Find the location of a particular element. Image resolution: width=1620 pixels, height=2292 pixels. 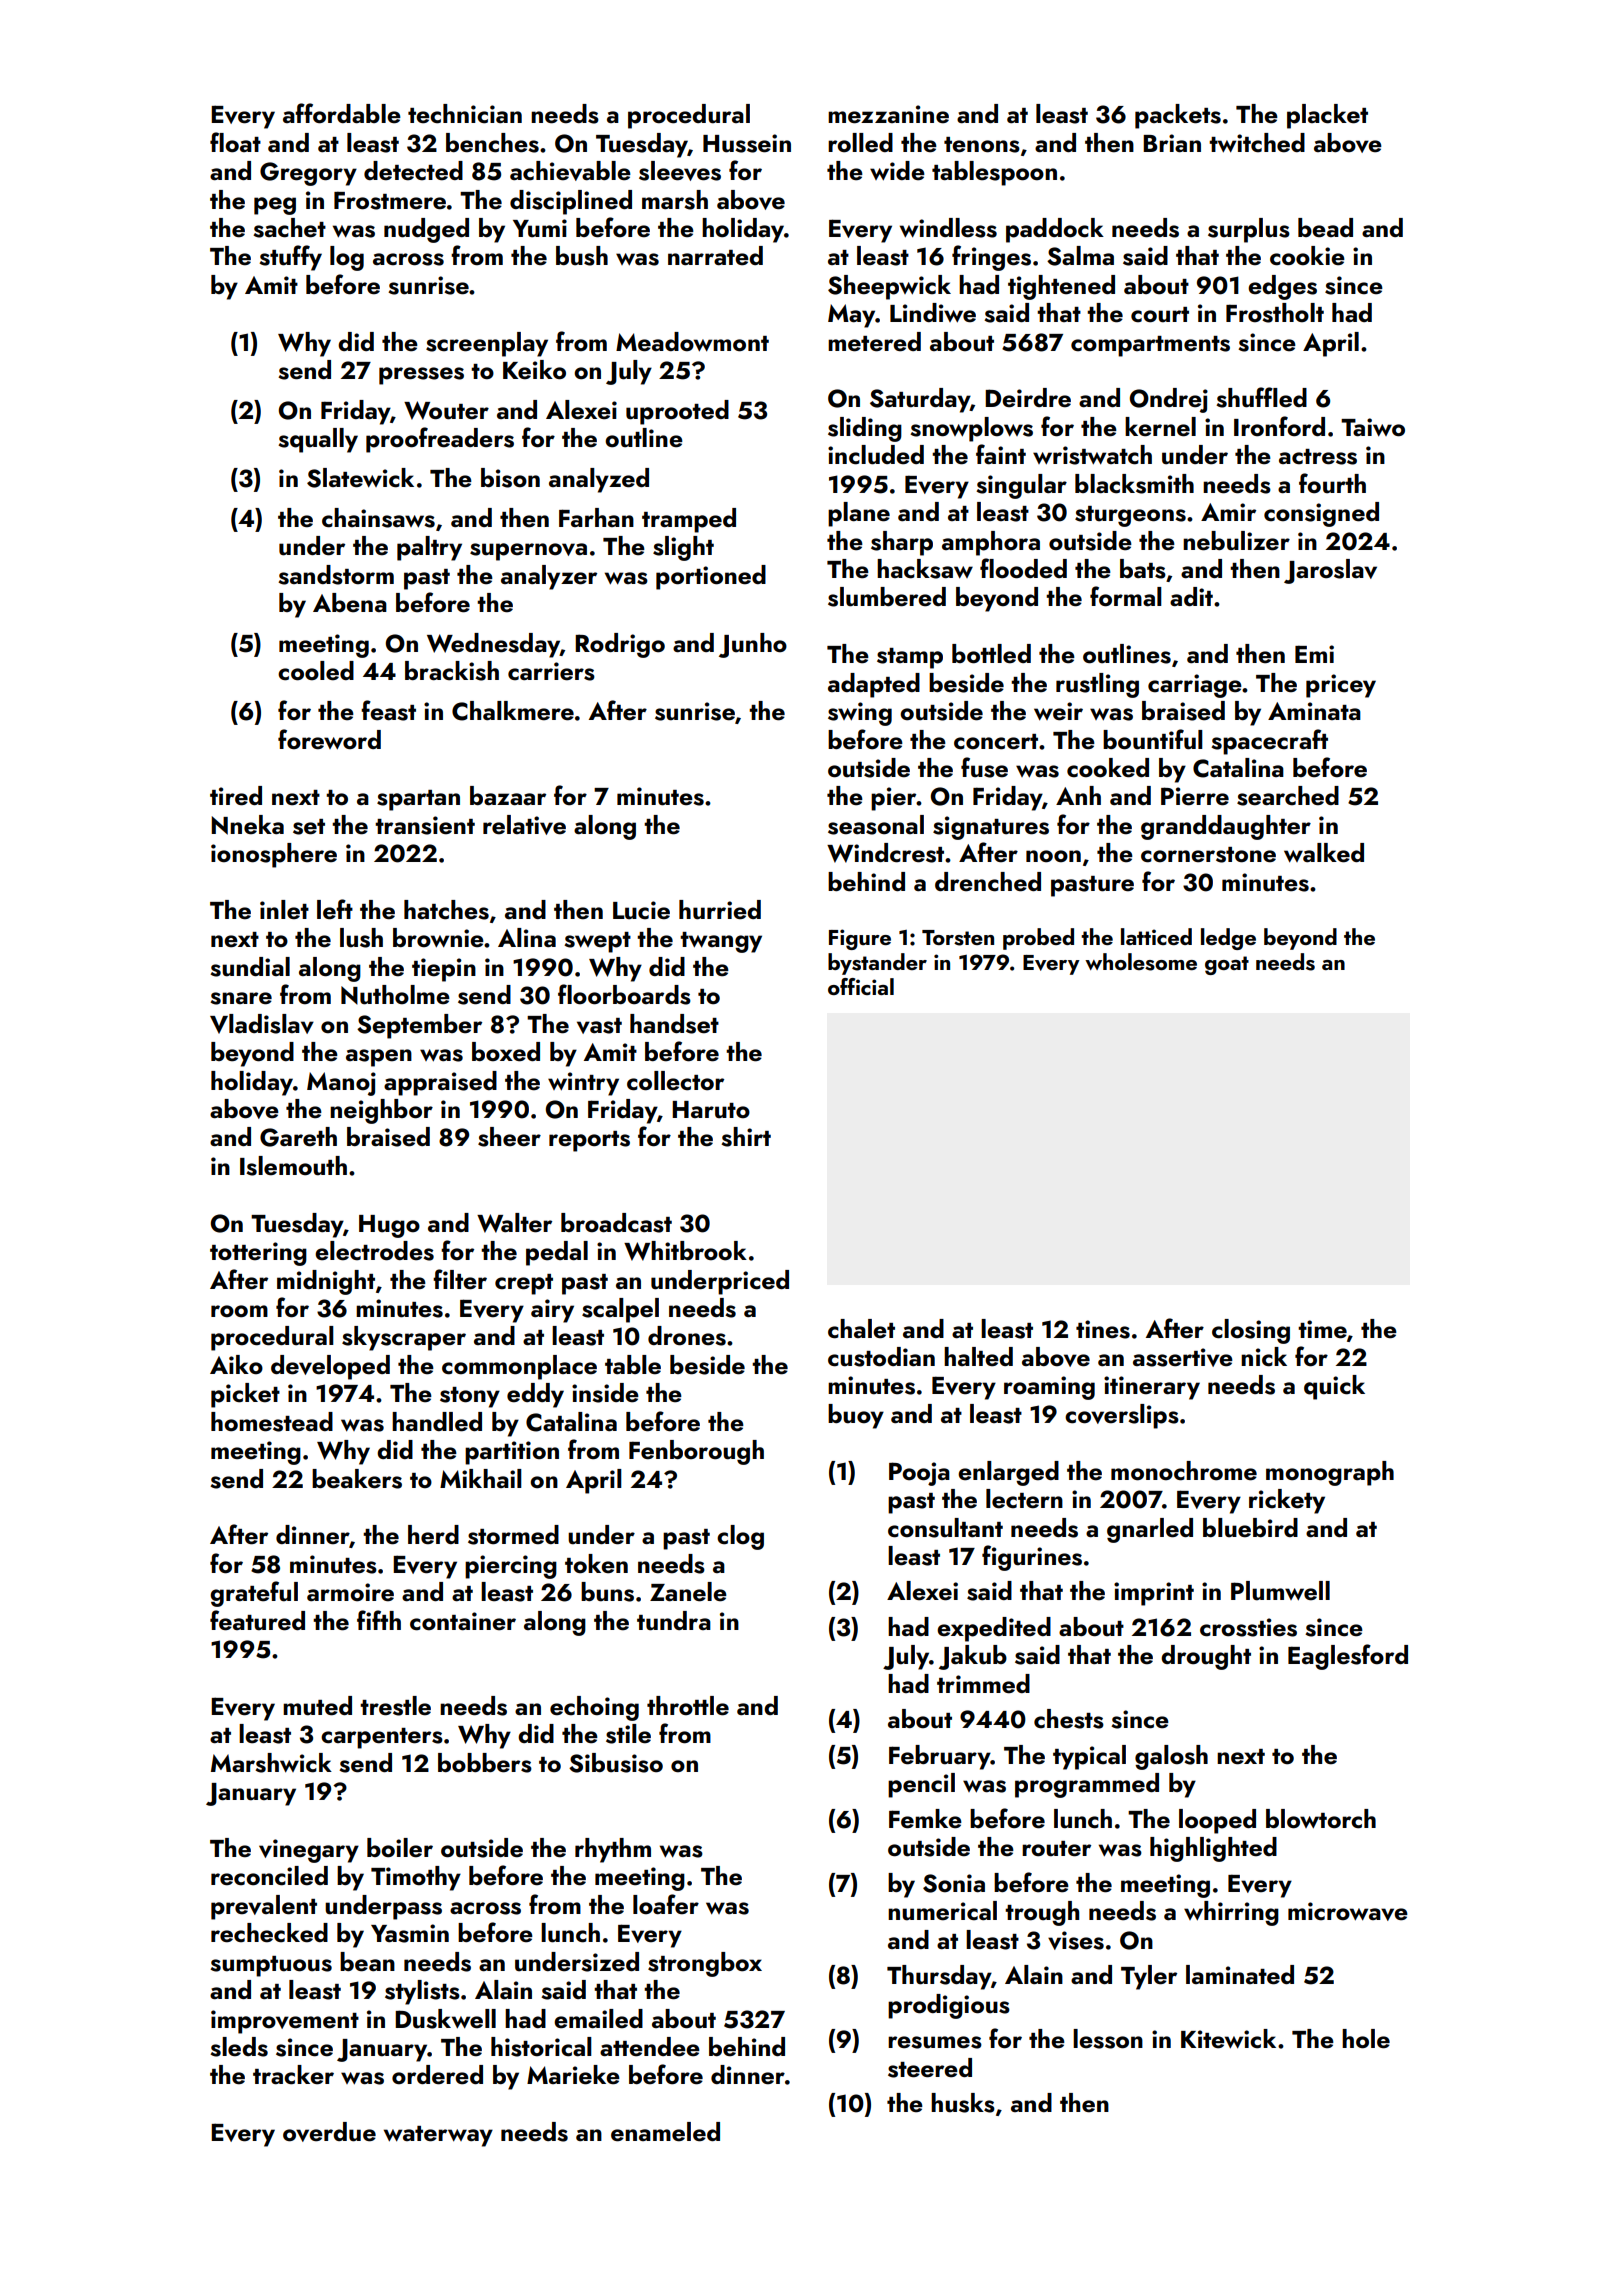

featured is located at coordinates (257, 1620).
